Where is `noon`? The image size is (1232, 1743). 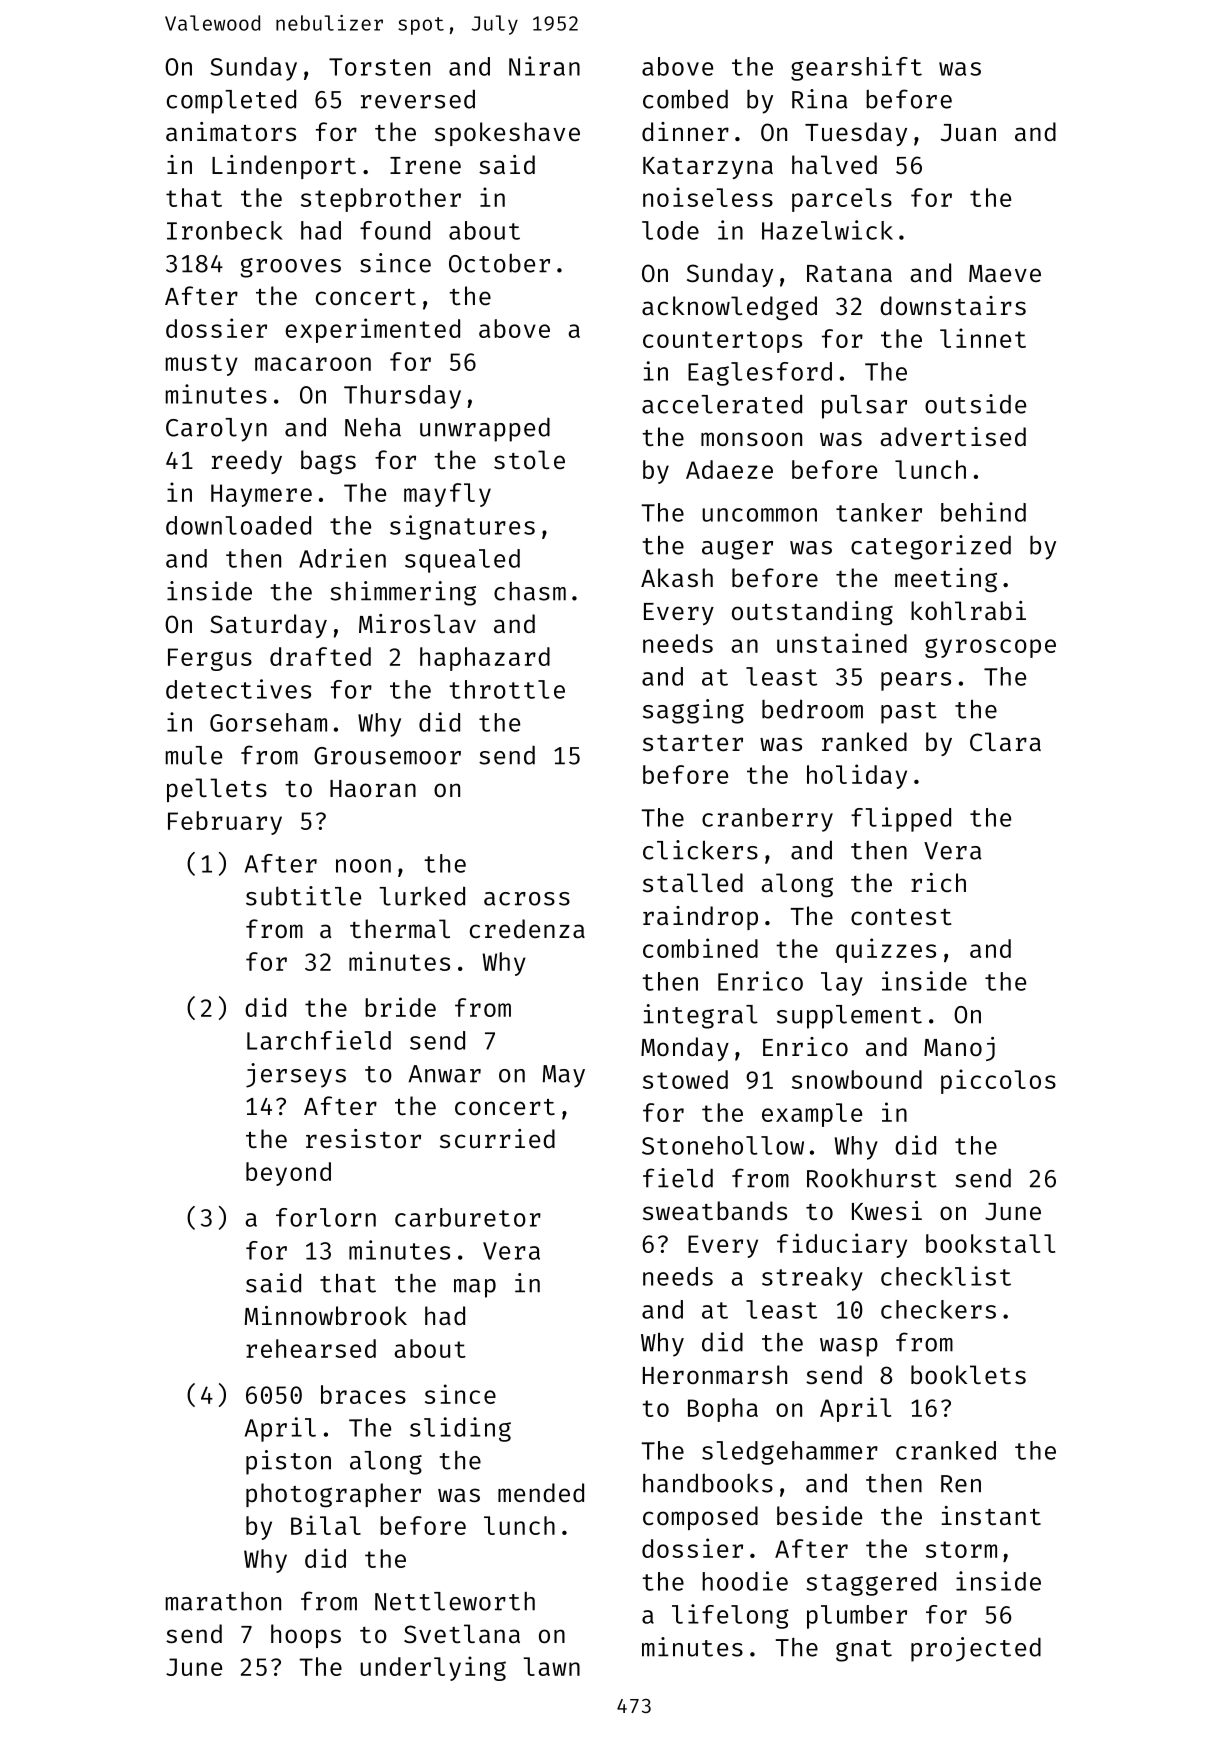 noon is located at coordinates (363, 866).
